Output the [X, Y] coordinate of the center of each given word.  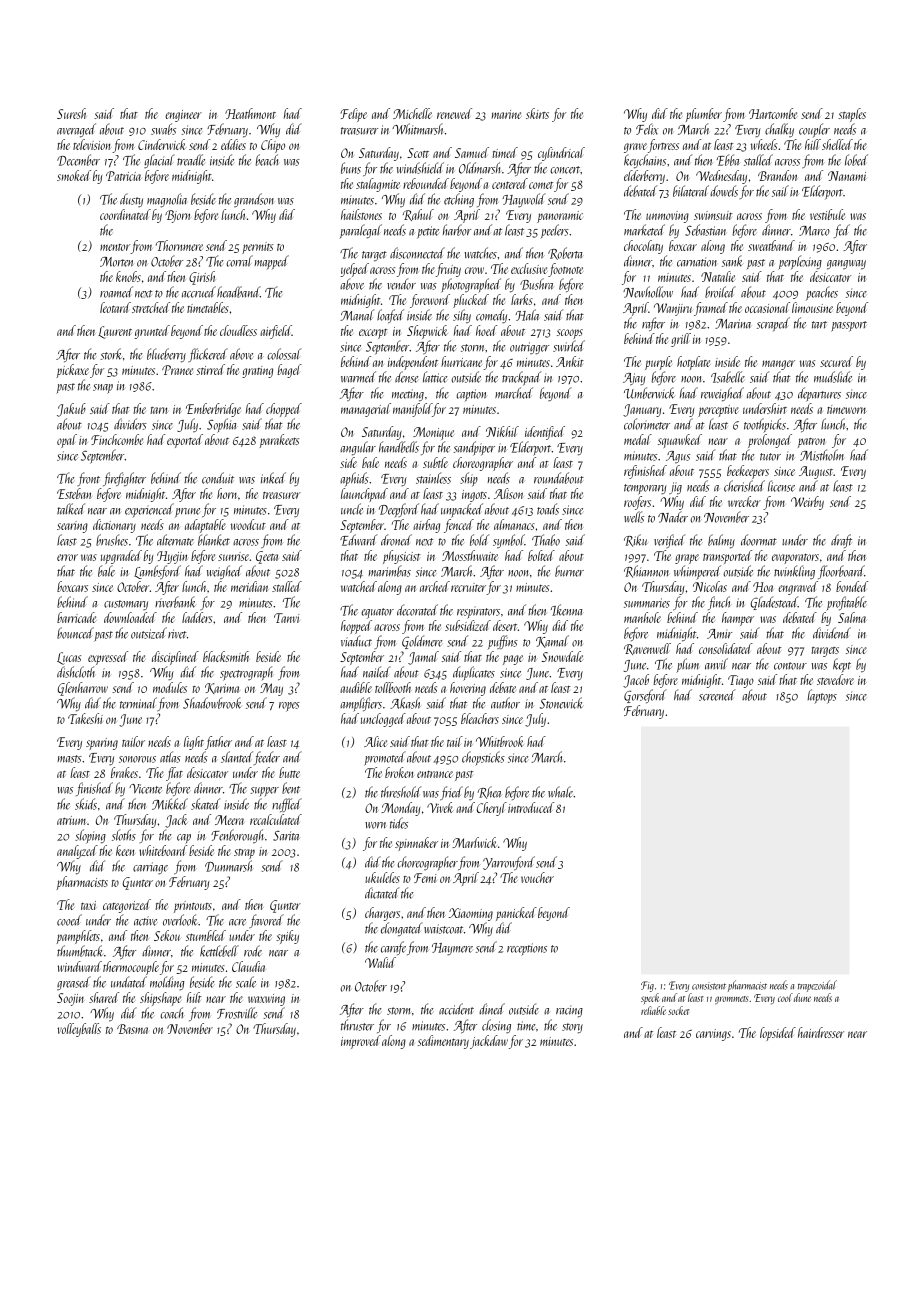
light [194, 743]
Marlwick [474, 842]
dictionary [114, 526]
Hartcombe [773, 113]
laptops [822, 696]
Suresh [71, 113]
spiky [287, 937]
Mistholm [822, 455]
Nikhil [502, 431]
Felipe [353, 115]
